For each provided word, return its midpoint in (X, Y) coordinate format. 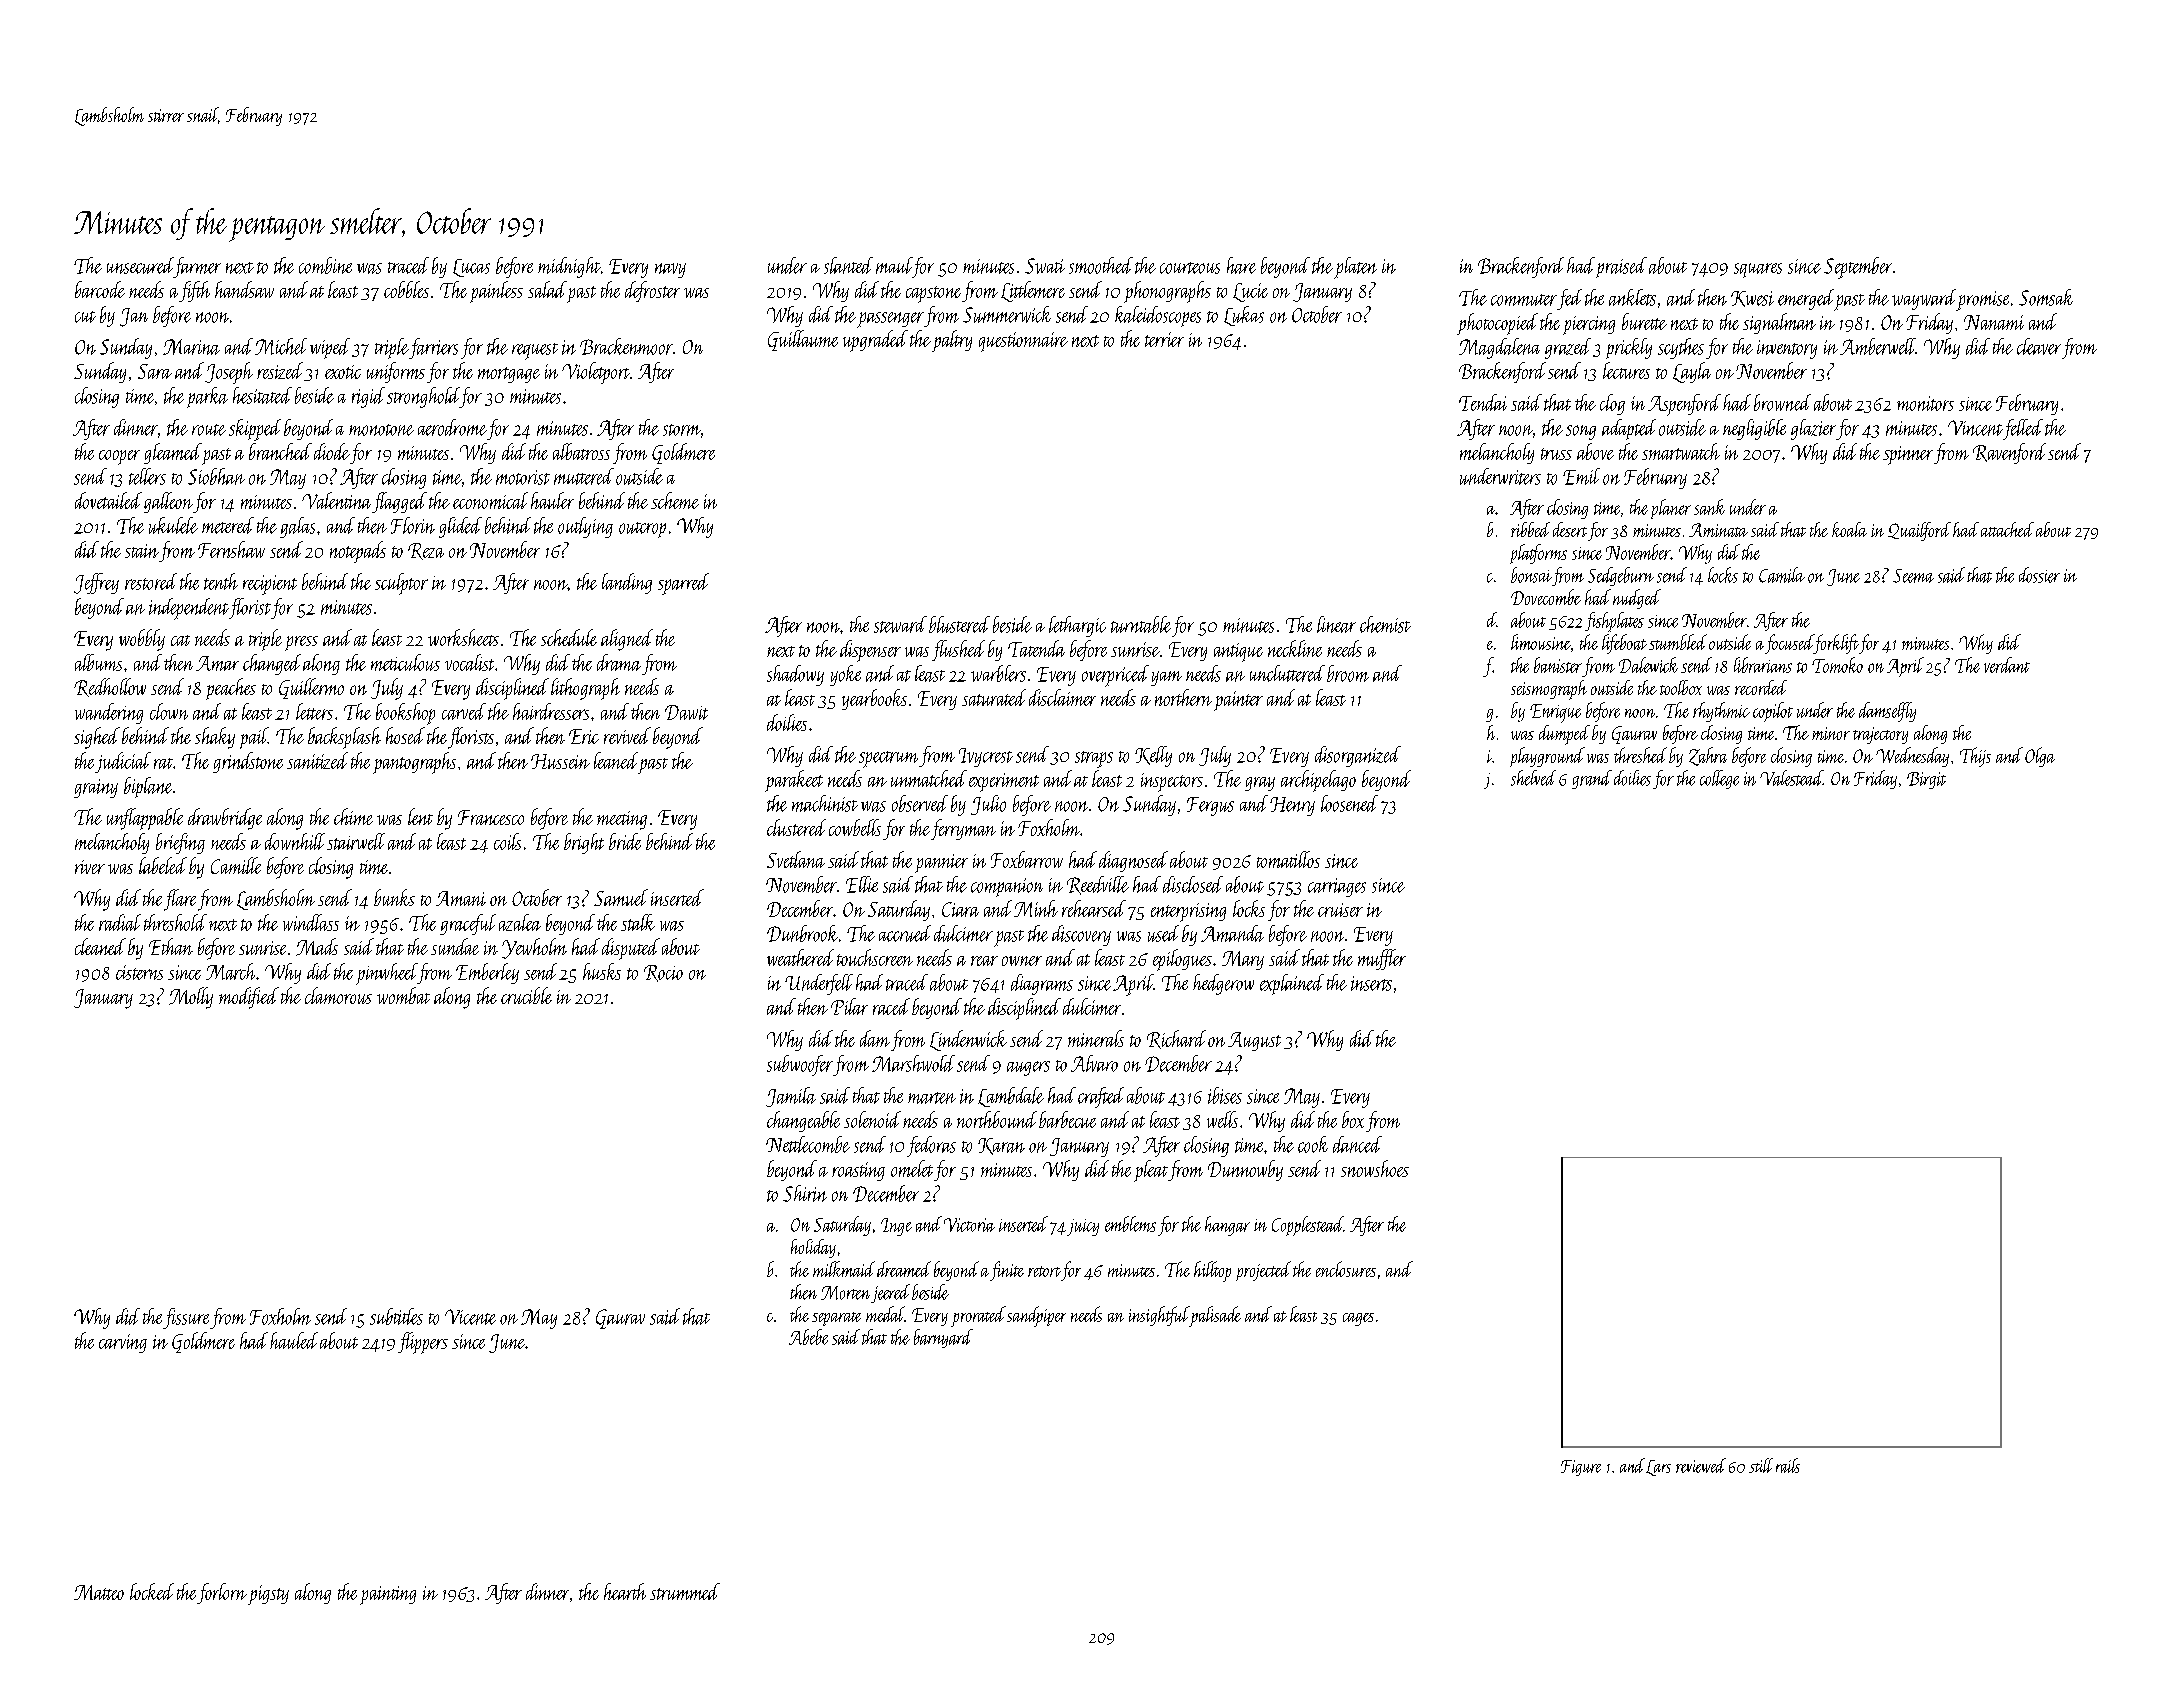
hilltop (1212, 1271)
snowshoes (1375, 1168)
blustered (959, 624)
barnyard (943, 1338)
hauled (294, 1340)
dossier (2039, 575)
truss (1556, 454)
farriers (433, 348)
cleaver (2039, 346)
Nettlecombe (808, 1144)
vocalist (469, 662)
